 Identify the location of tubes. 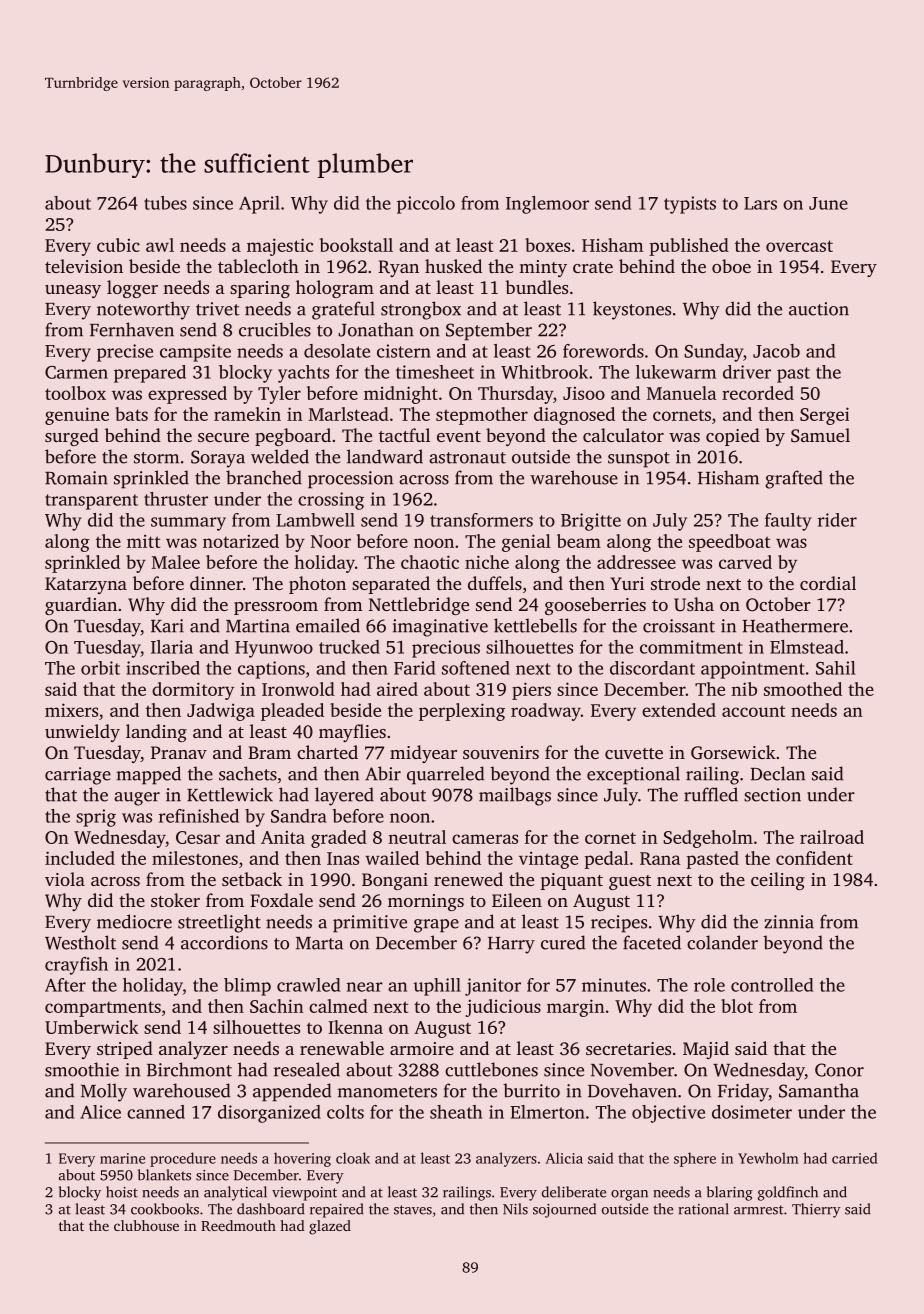
(165, 203).
